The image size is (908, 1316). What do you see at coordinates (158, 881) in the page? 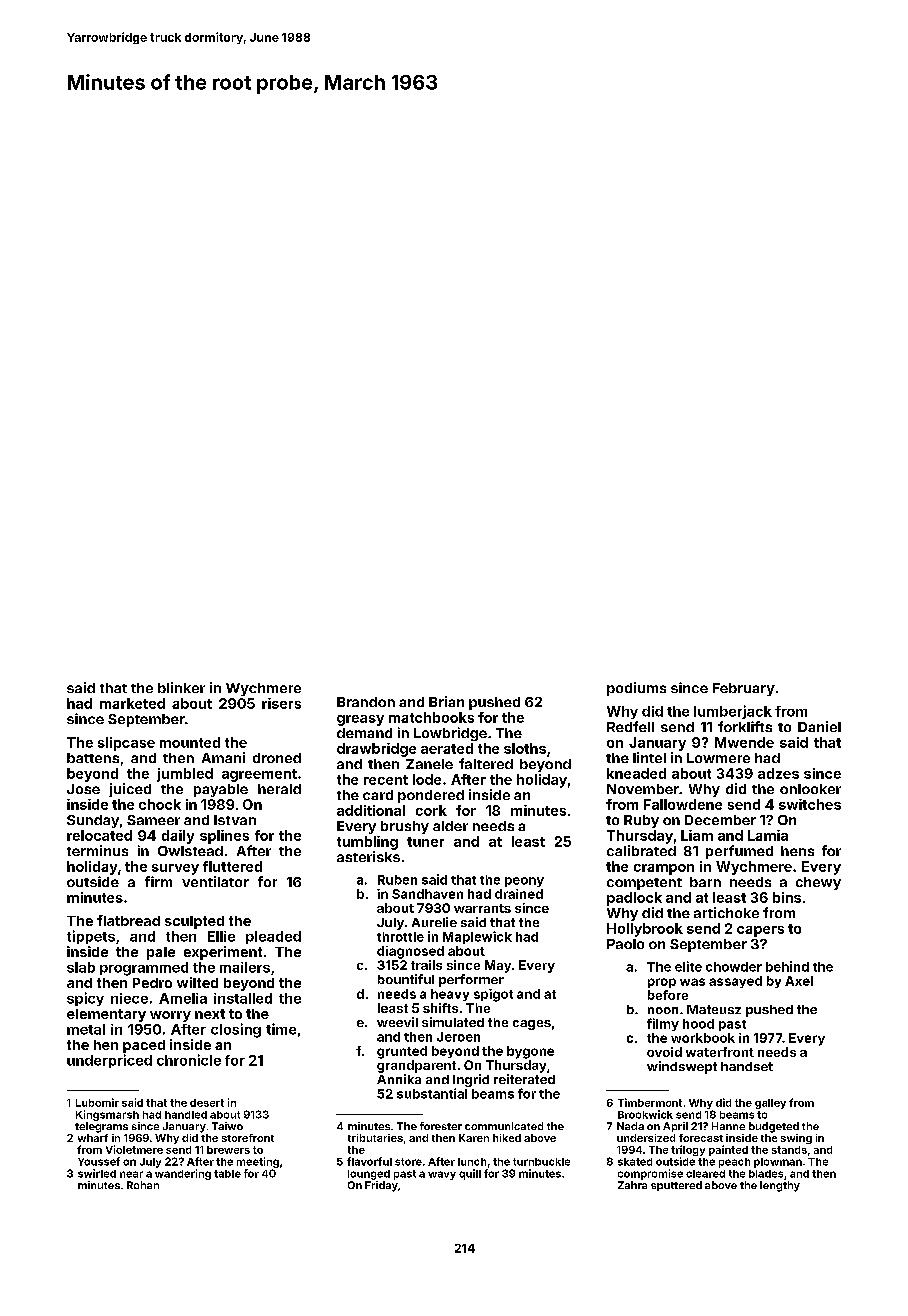
I see `firm` at bounding box center [158, 881].
